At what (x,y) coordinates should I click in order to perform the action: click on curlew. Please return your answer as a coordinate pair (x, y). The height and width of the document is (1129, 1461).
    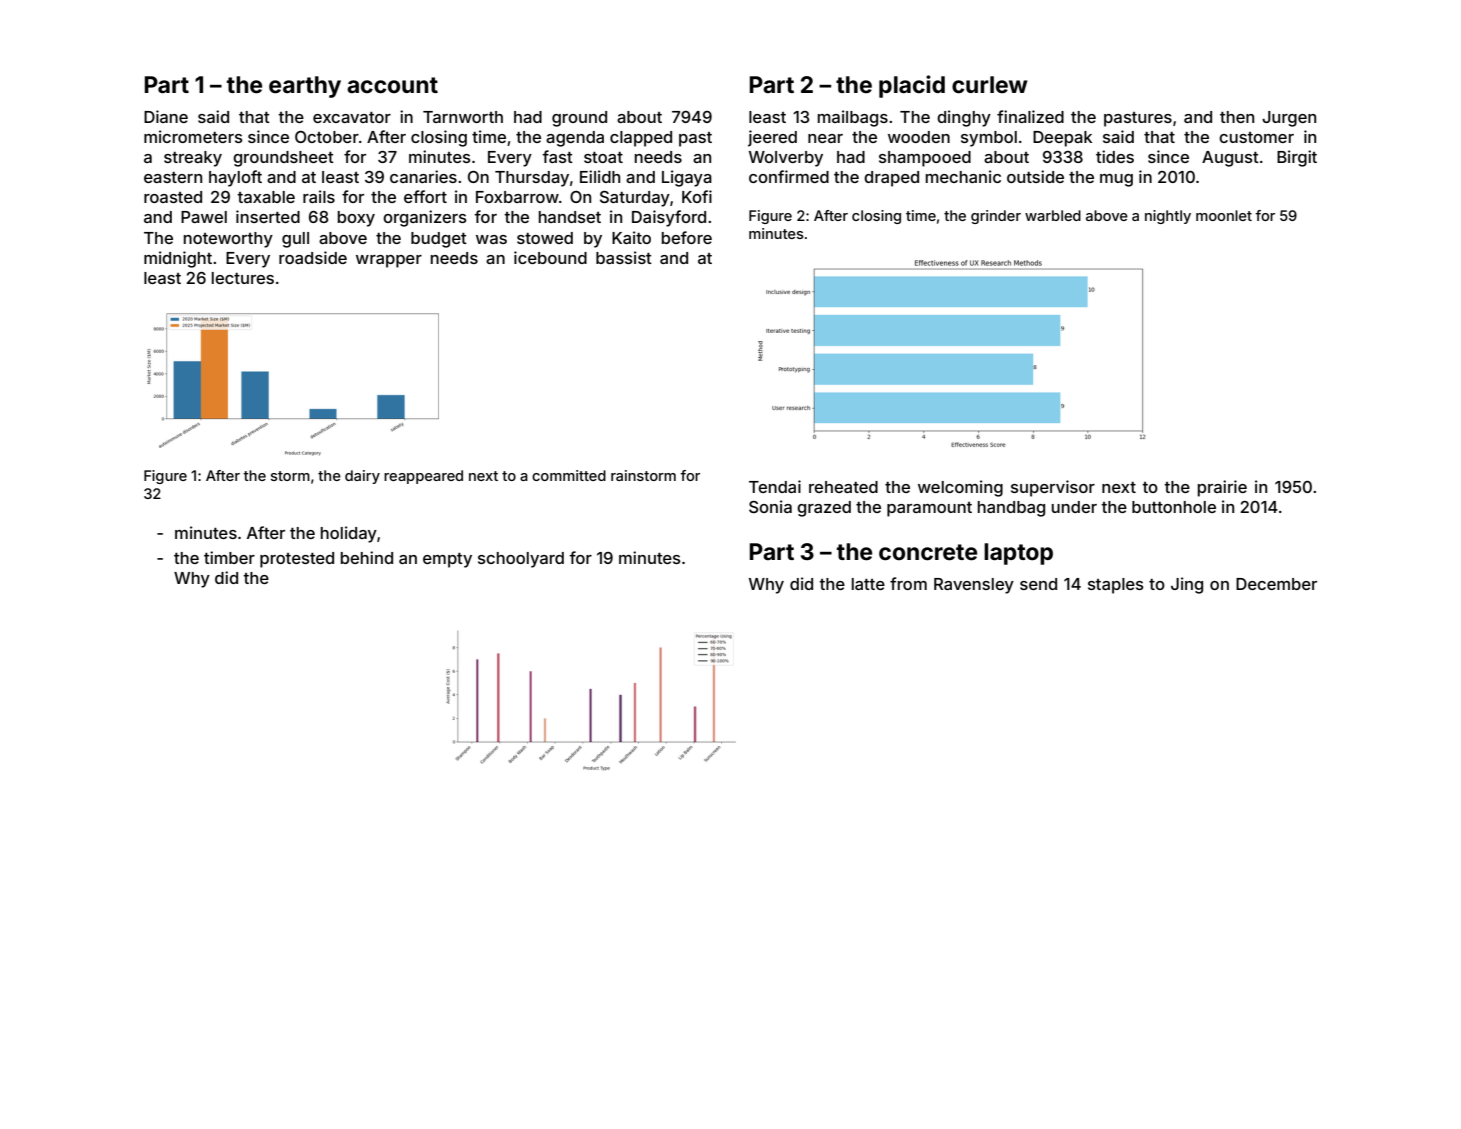
    Looking at the image, I should click on (990, 85).
